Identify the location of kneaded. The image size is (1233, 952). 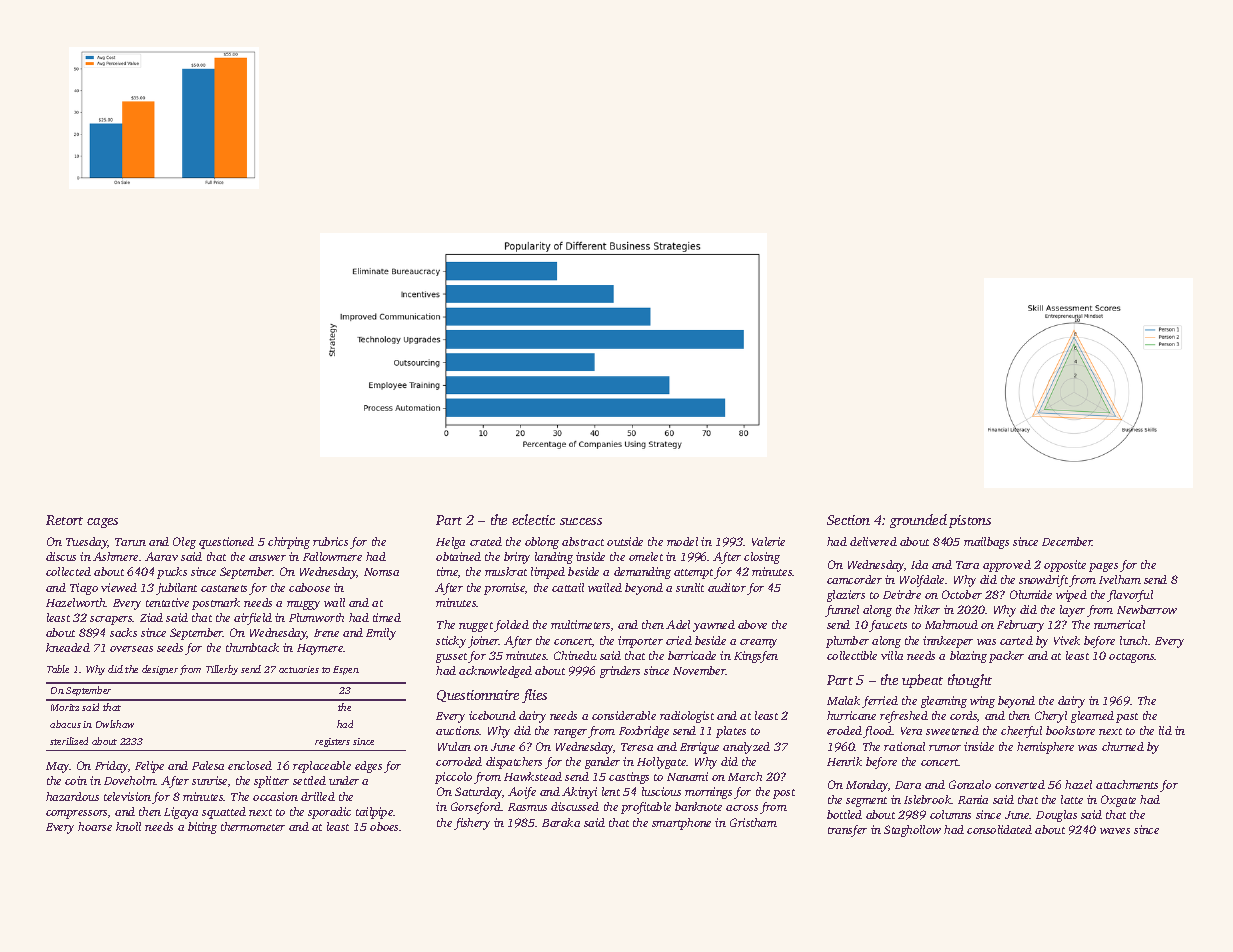
(68, 647).
